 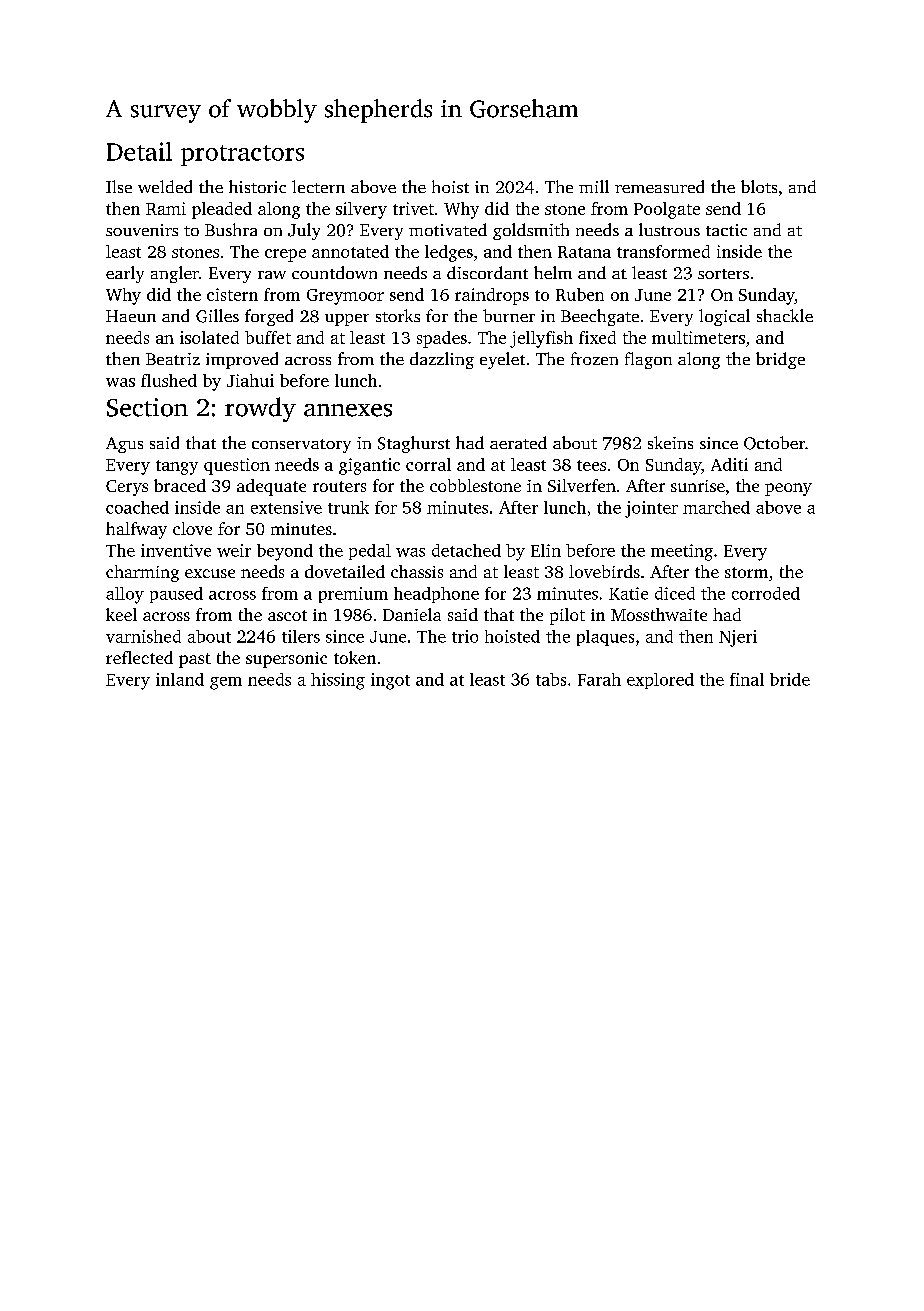 What do you see at coordinates (663, 251) in the page?
I see `transformed` at bounding box center [663, 251].
